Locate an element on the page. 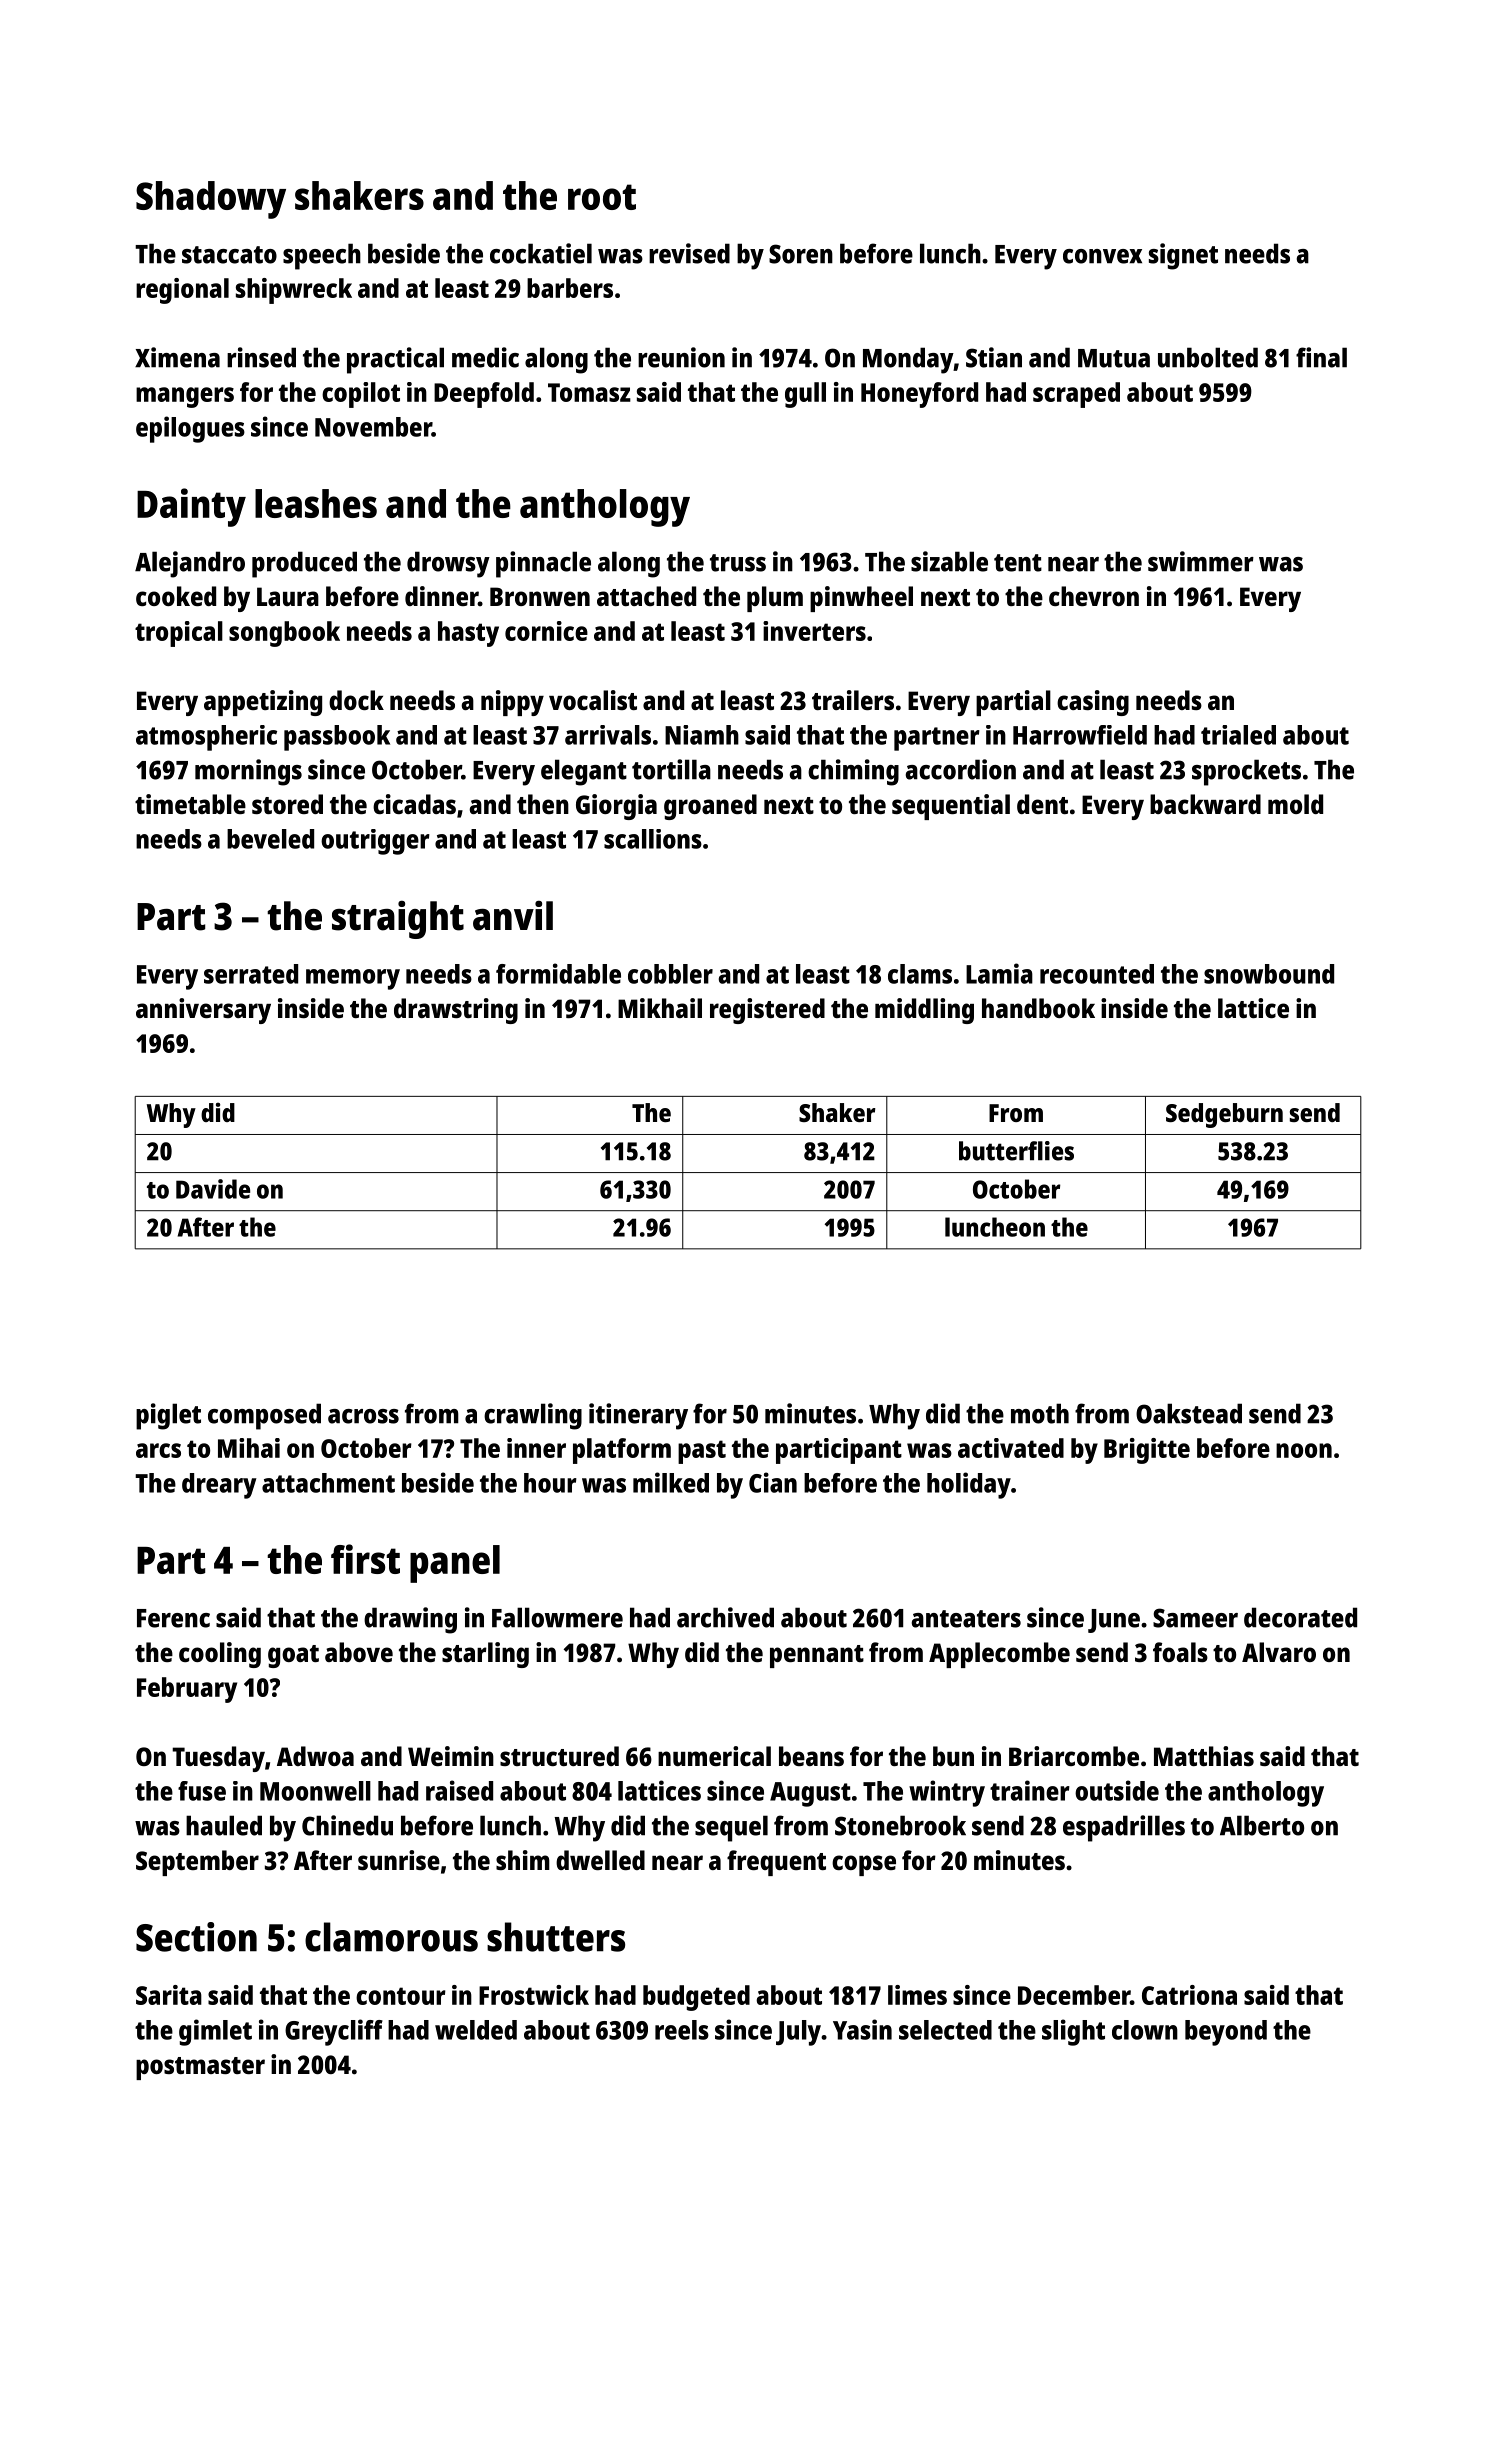 This image has width=1496, height=2464. bun is located at coordinates (953, 1756).
